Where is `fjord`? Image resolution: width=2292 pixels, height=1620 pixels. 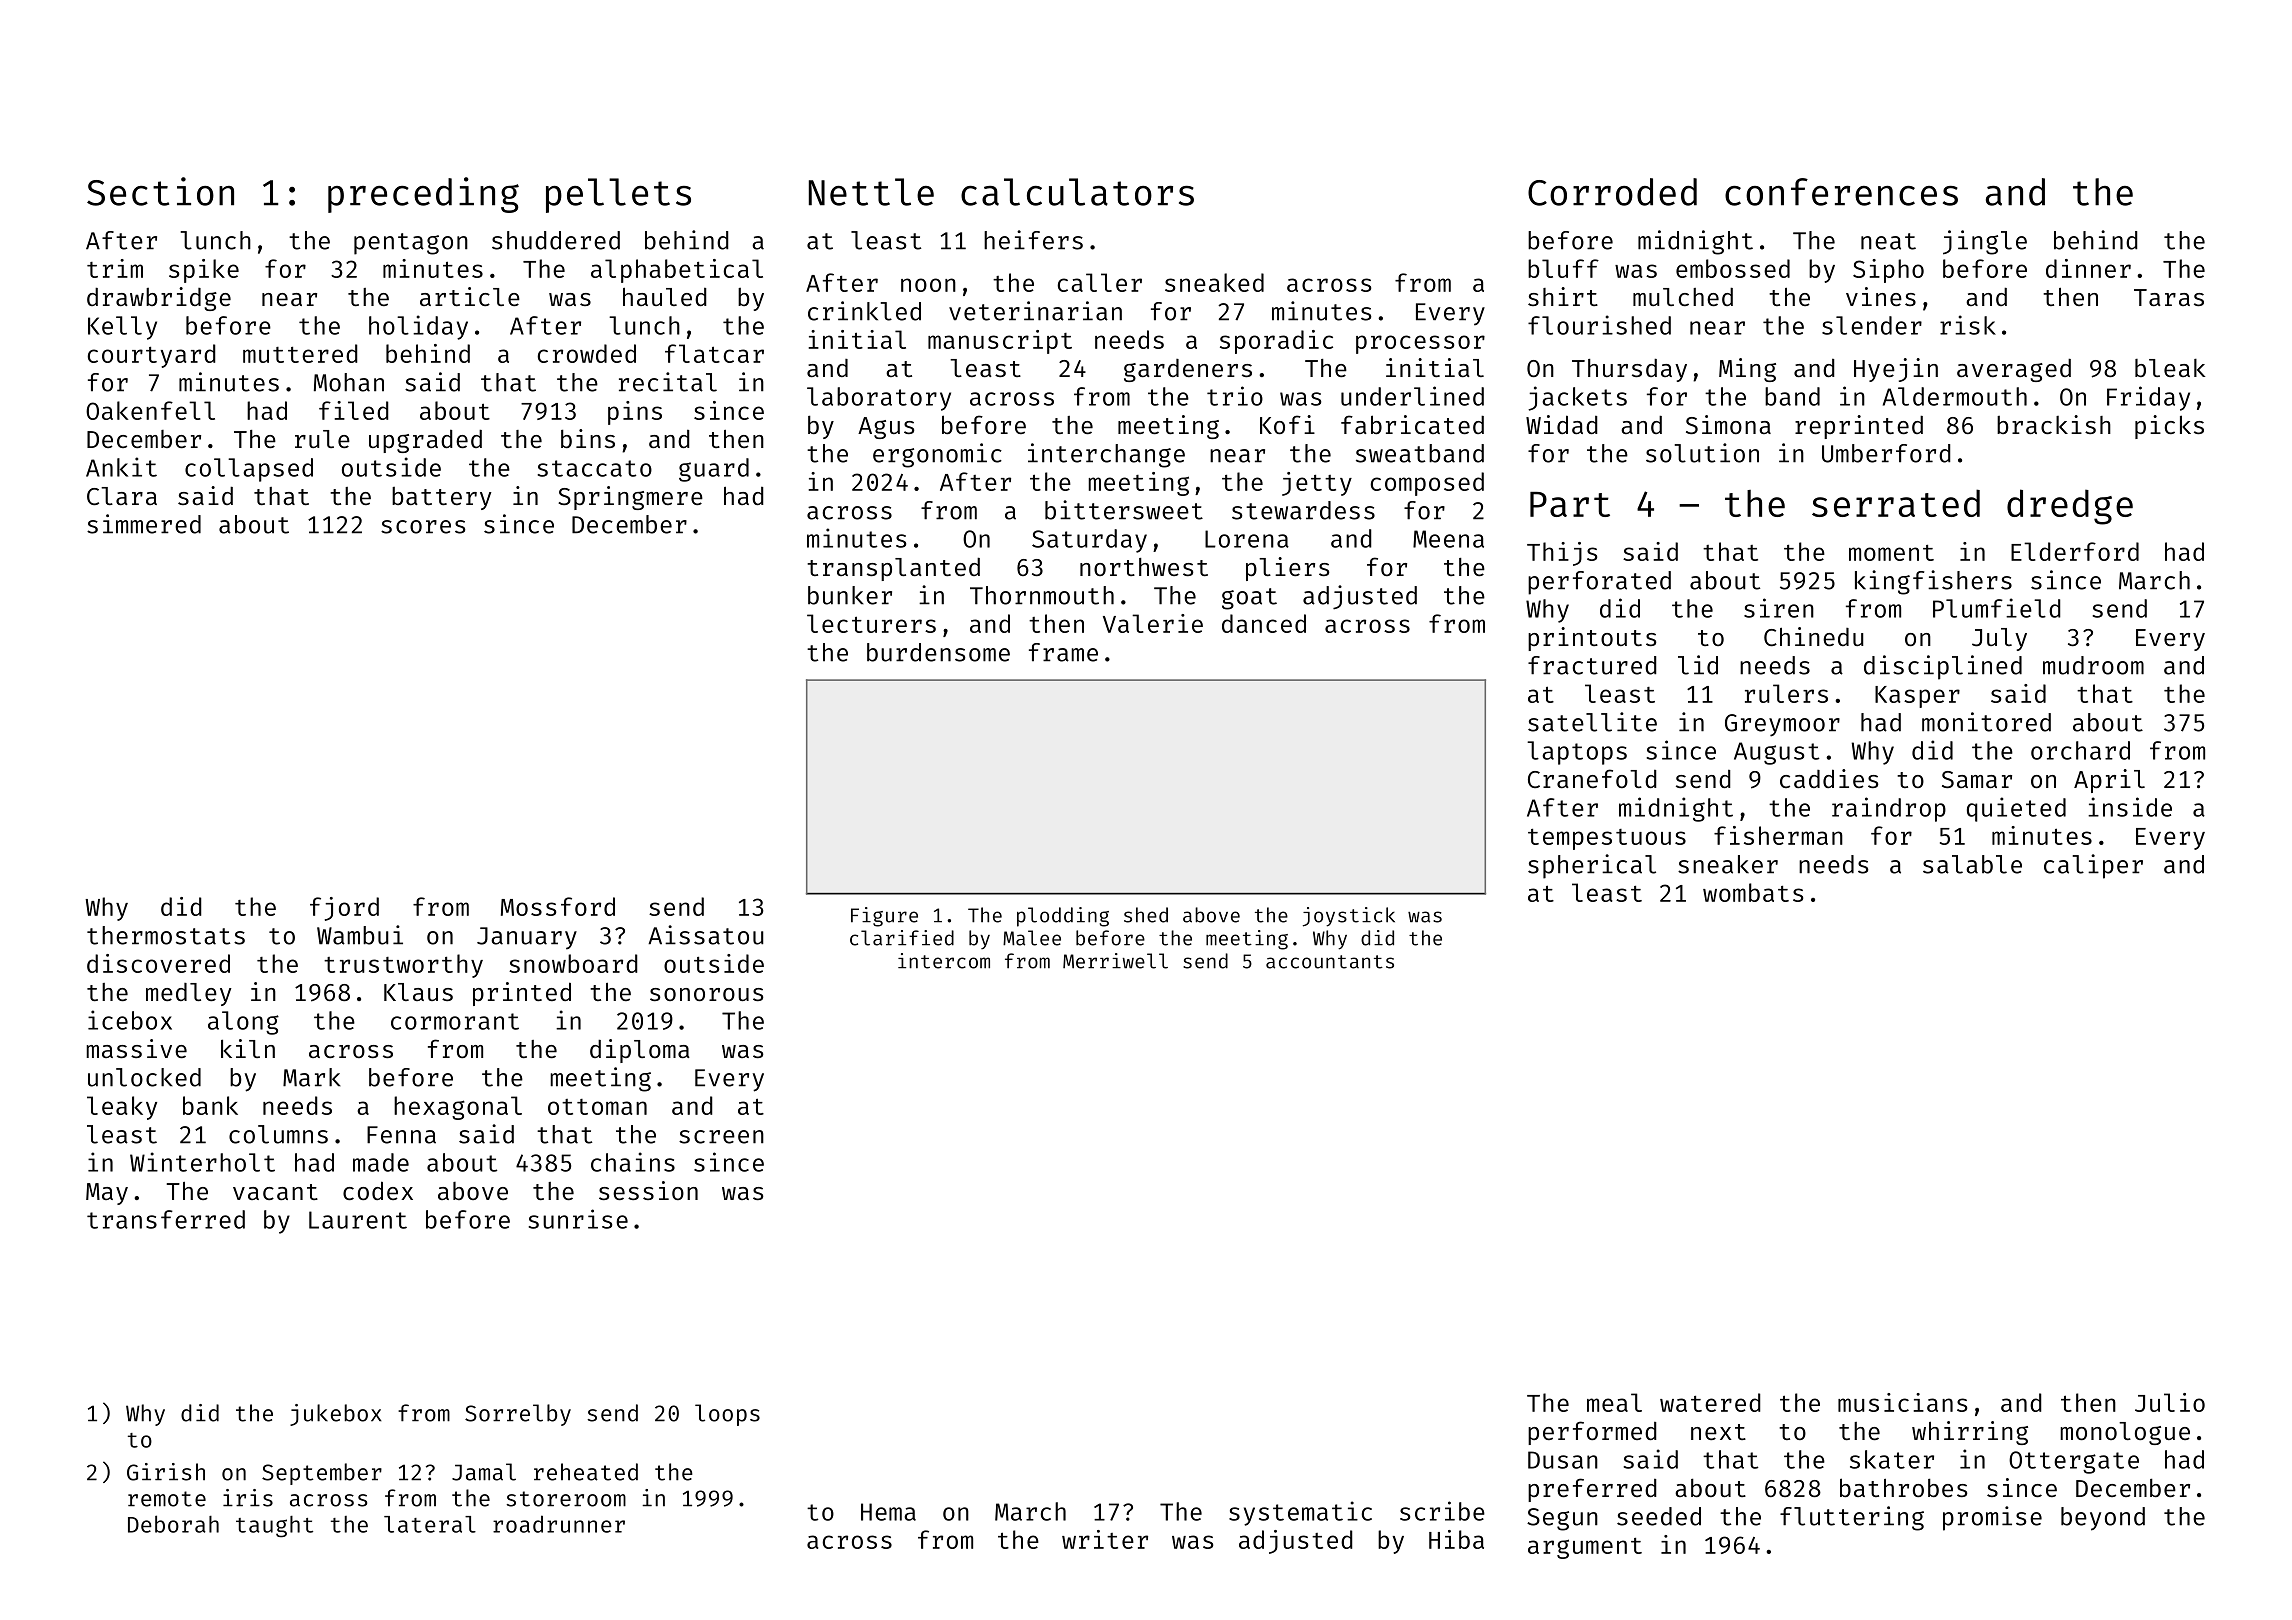 fjord is located at coordinates (344, 909).
